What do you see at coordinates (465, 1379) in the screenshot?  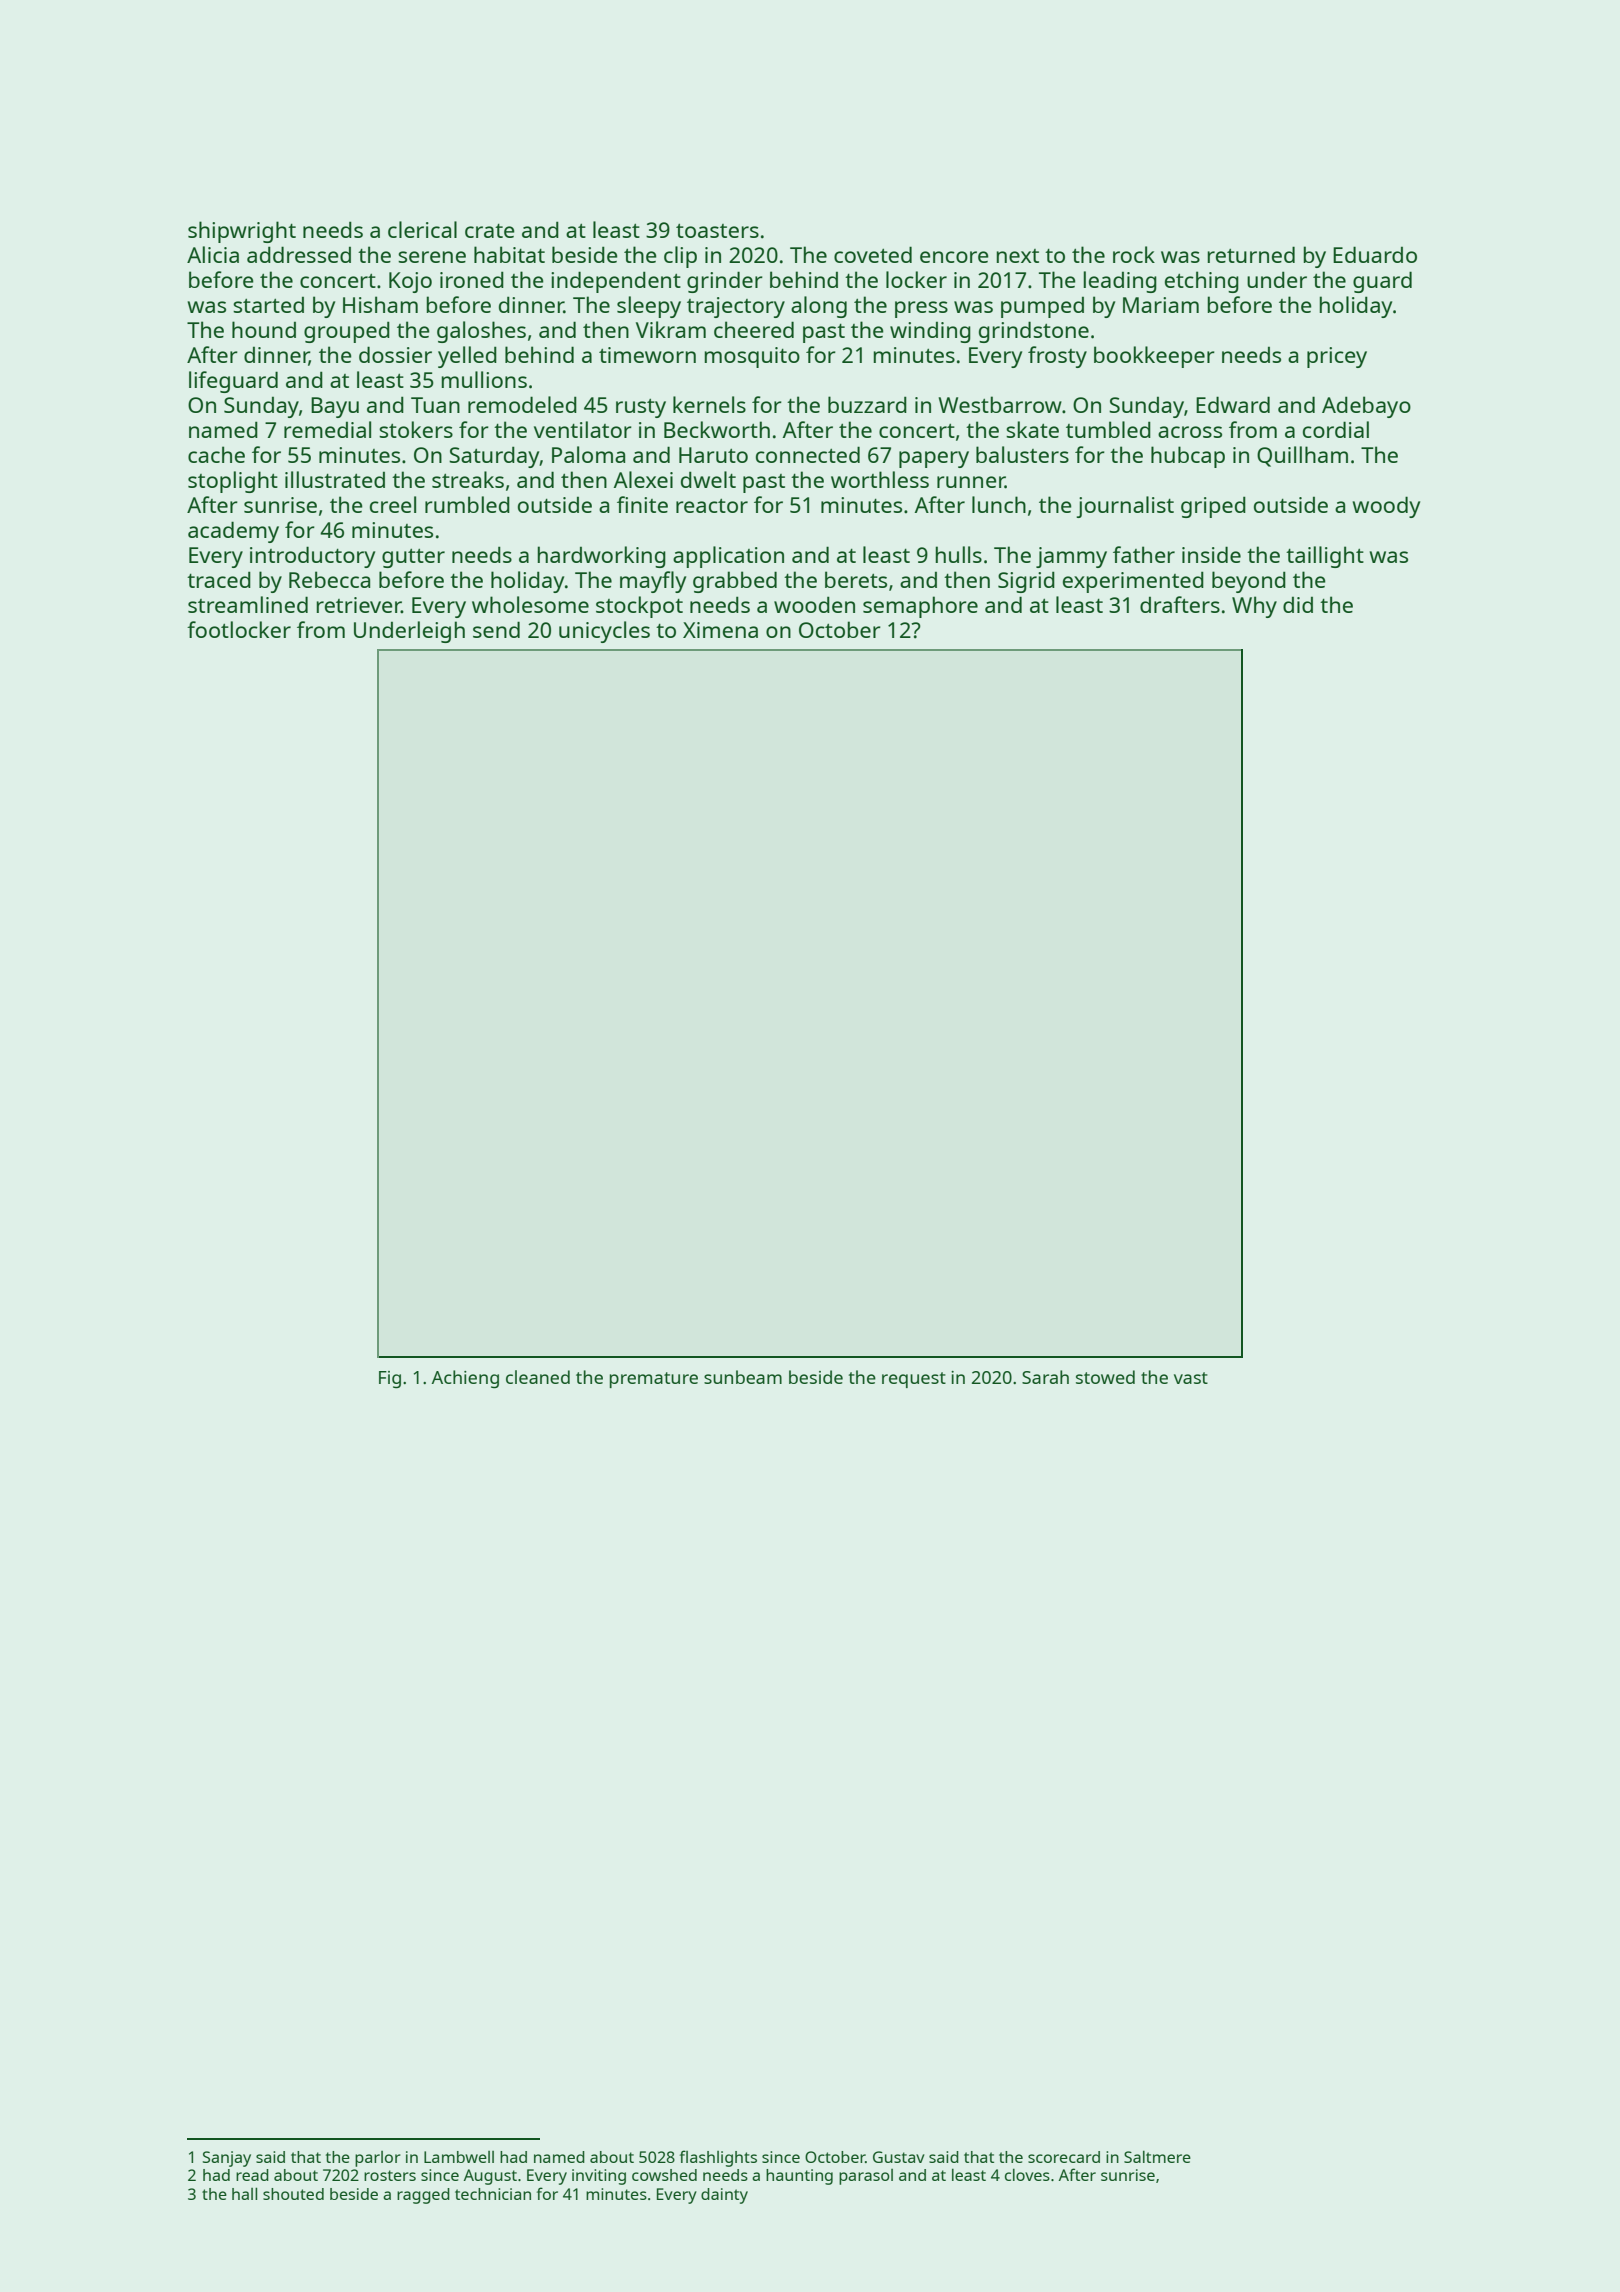 I see `Achieng` at bounding box center [465, 1379].
